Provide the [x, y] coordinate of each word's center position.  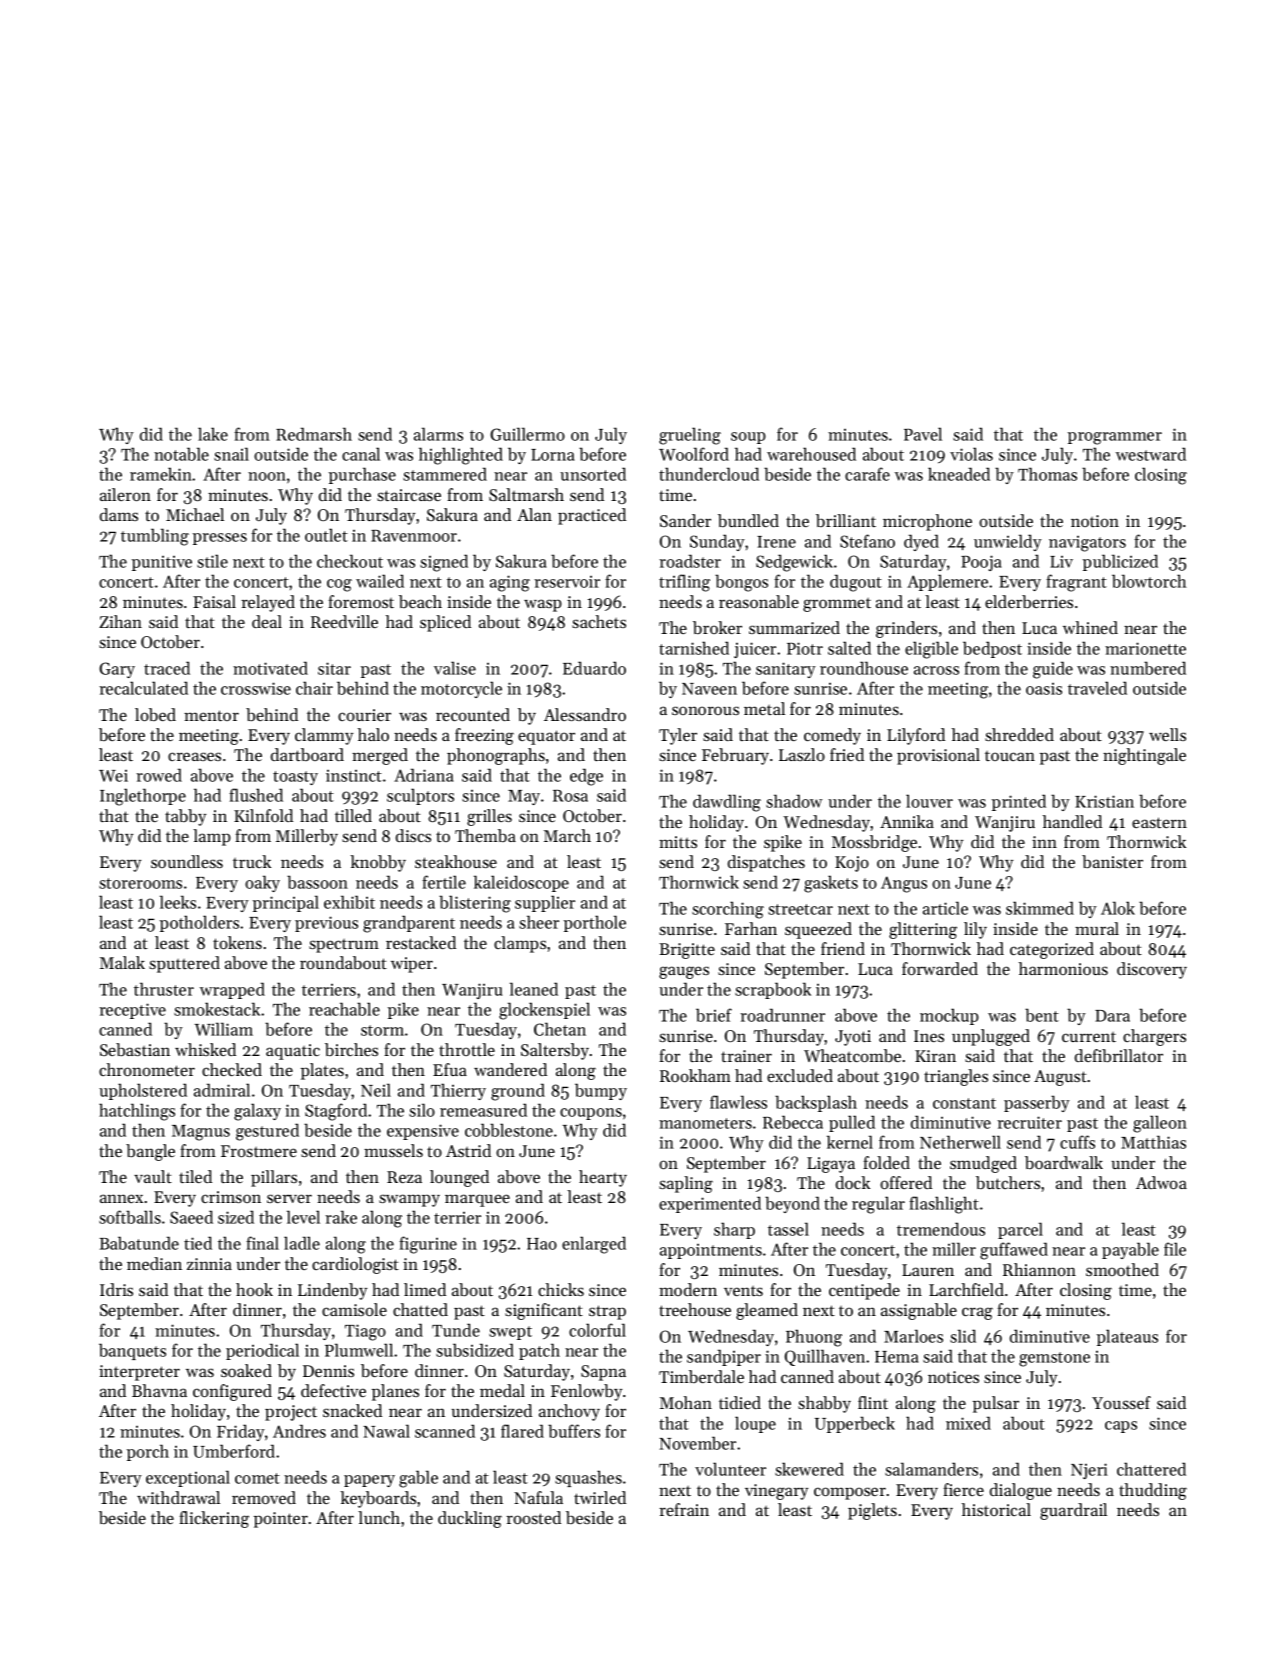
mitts [678, 842]
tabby [185, 817]
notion [1095, 521]
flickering [214, 1519]
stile [212, 561]
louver [929, 801]
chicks [561, 1289]
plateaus [1127, 1337]
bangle [150, 1152]
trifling [684, 583]
